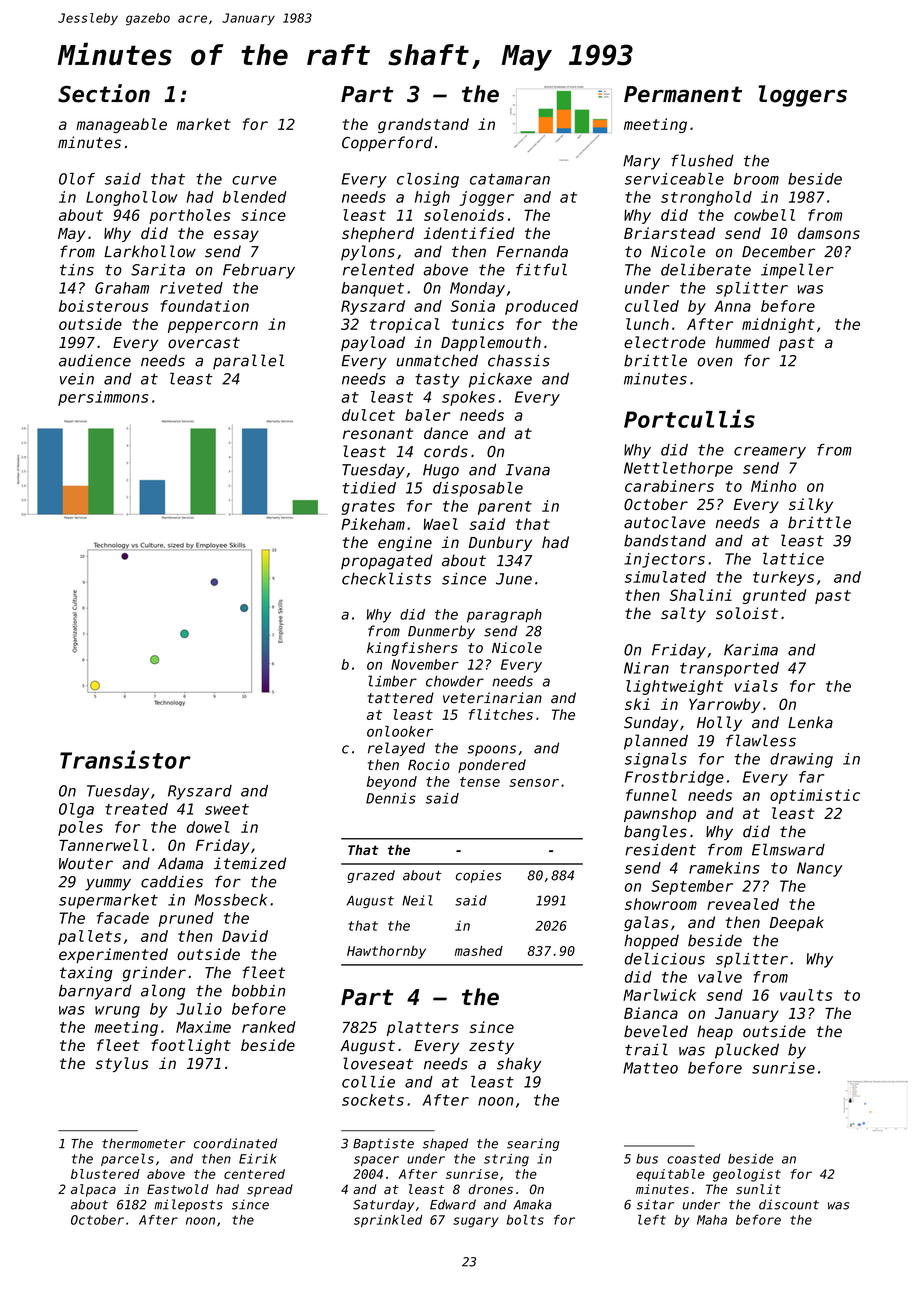  Describe the element at coordinates (810, 722) in the screenshot. I see `Lenka` at that location.
